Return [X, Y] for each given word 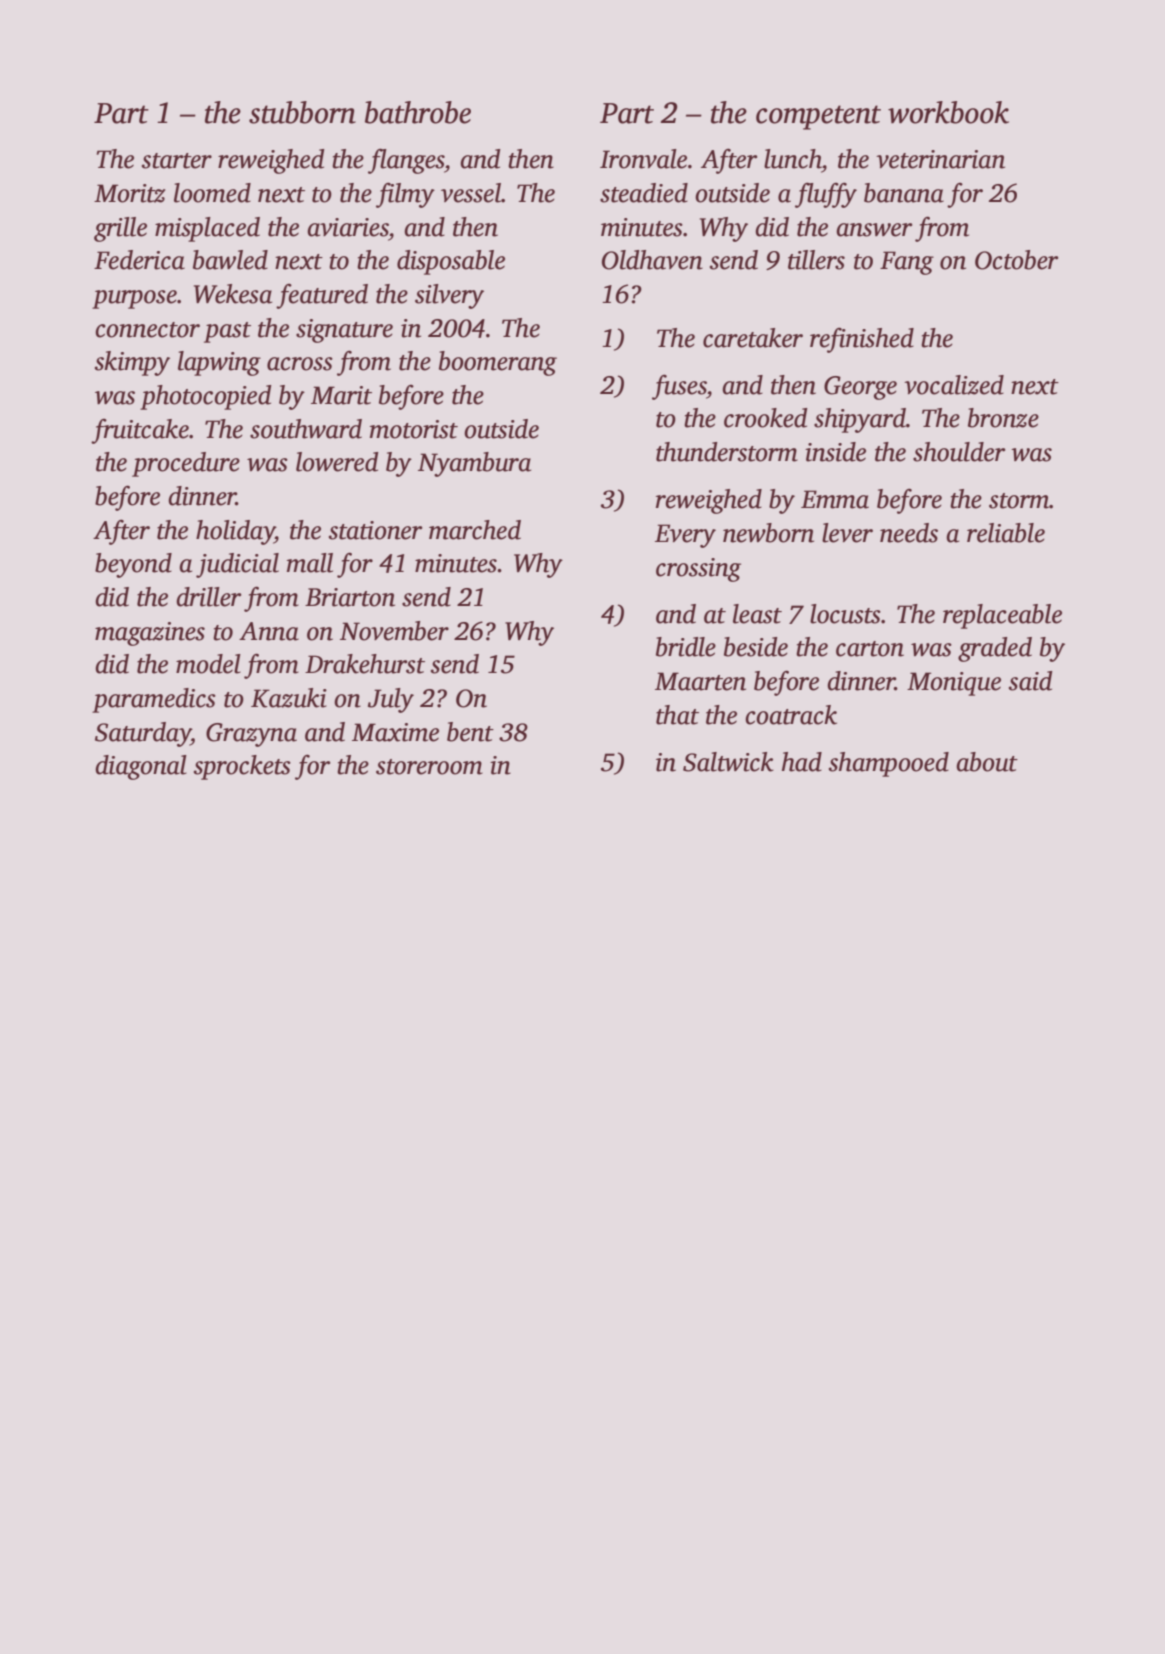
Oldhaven [652, 260]
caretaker [753, 338]
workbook [948, 112]
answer [874, 230]
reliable [1006, 533]
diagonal [141, 767]
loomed [212, 193]
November [394, 631]
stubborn [302, 112]
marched [475, 530]
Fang [907, 263]
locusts [845, 614]
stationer [375, 530]
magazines [150, 634]
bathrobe [418, 112]
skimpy [132, 363]
